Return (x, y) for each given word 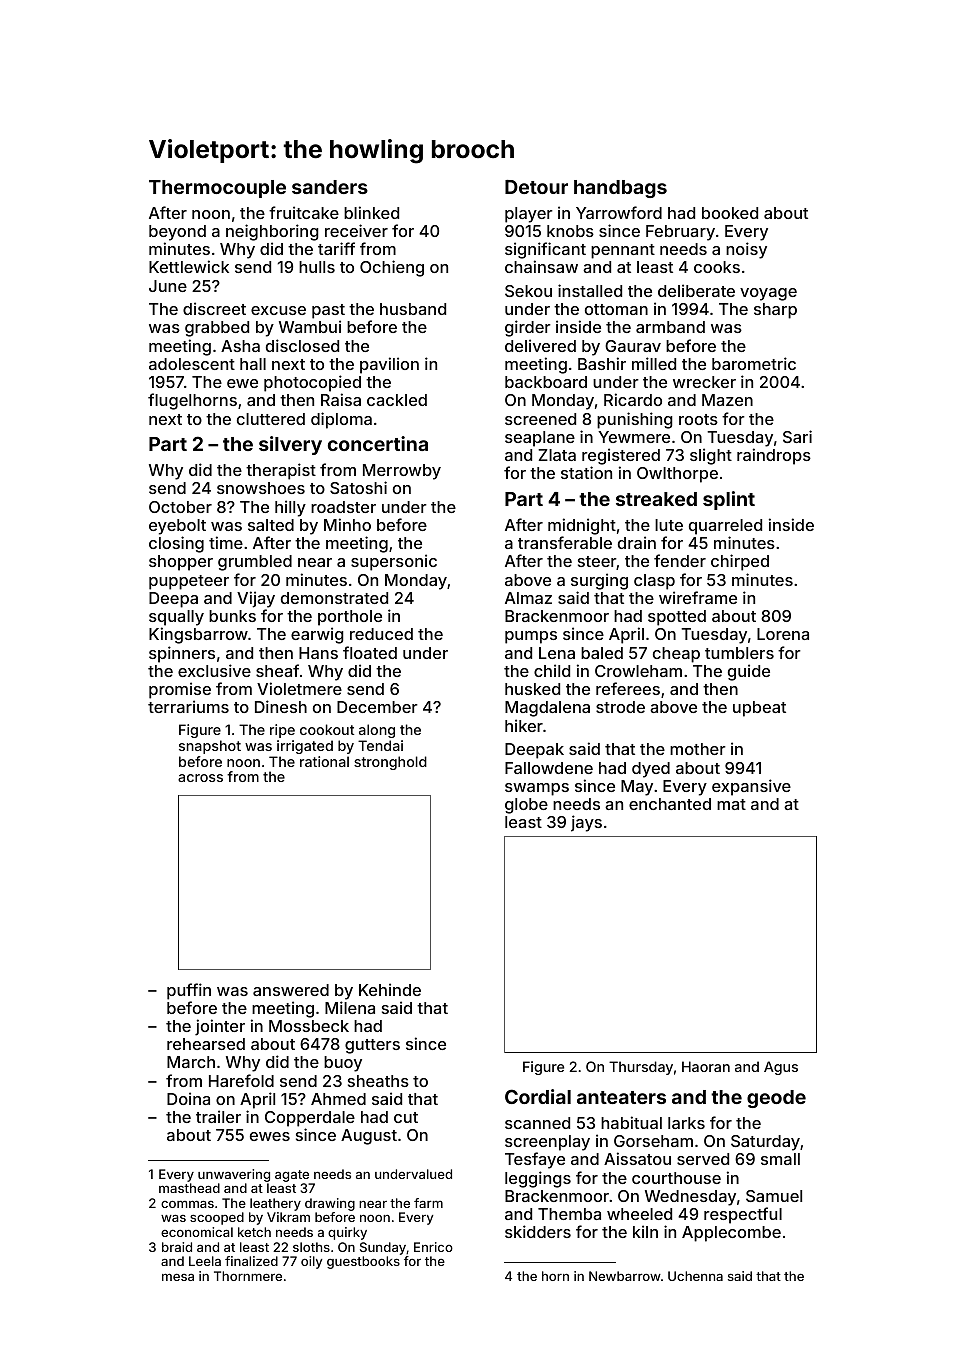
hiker (524, 725)
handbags (620, 189)
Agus (781, 1068)
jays (586, 823)
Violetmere (299, 688)
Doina (188, 1098)
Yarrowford (619, 212)
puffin (189, 991)
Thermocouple (217, 189)
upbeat (759, 709)
